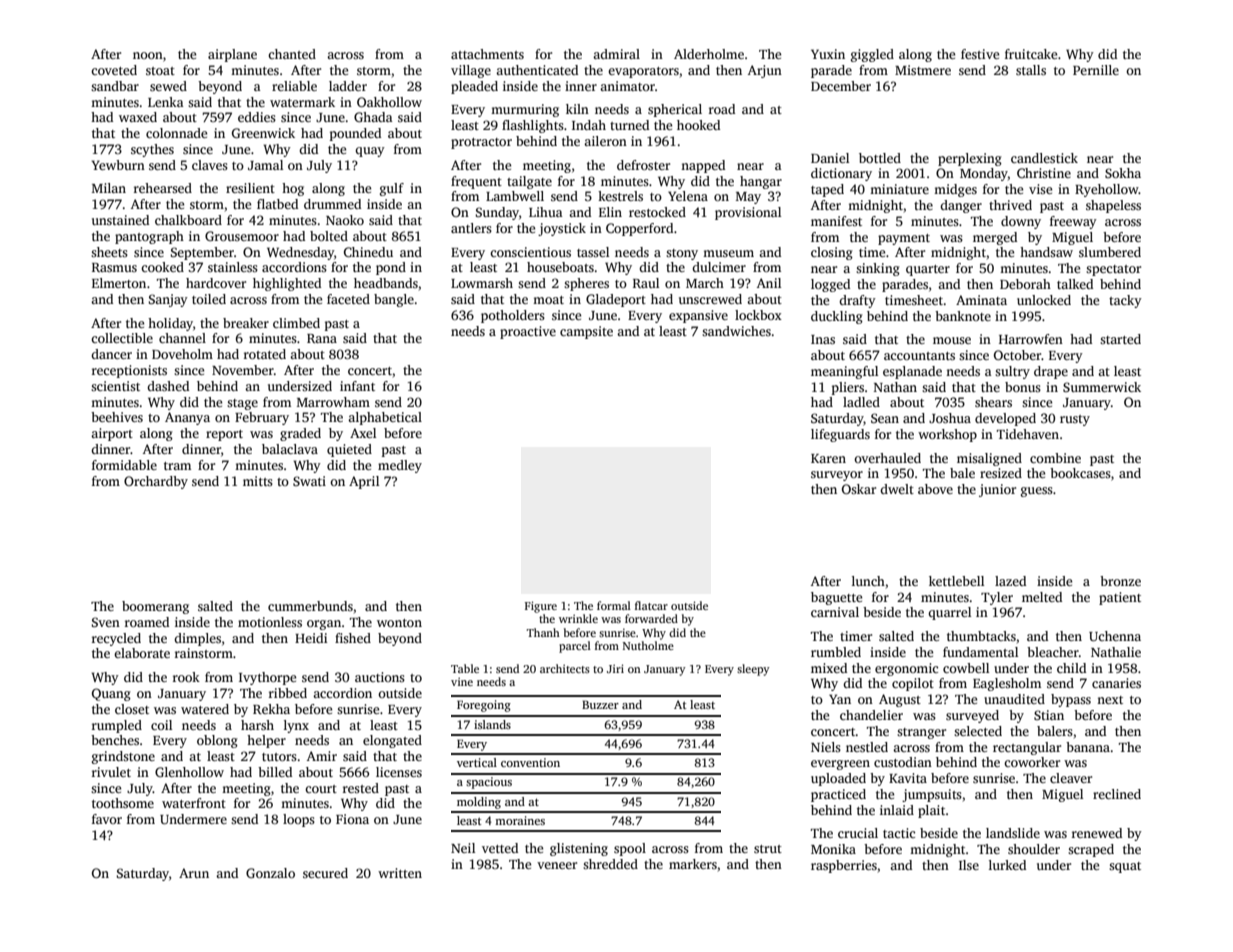 Image resolution: width=1233 pixels, height=952 pixels. Describe the element at coordinates (823, 339) in the screenshot. I see `Inas` at that location.
